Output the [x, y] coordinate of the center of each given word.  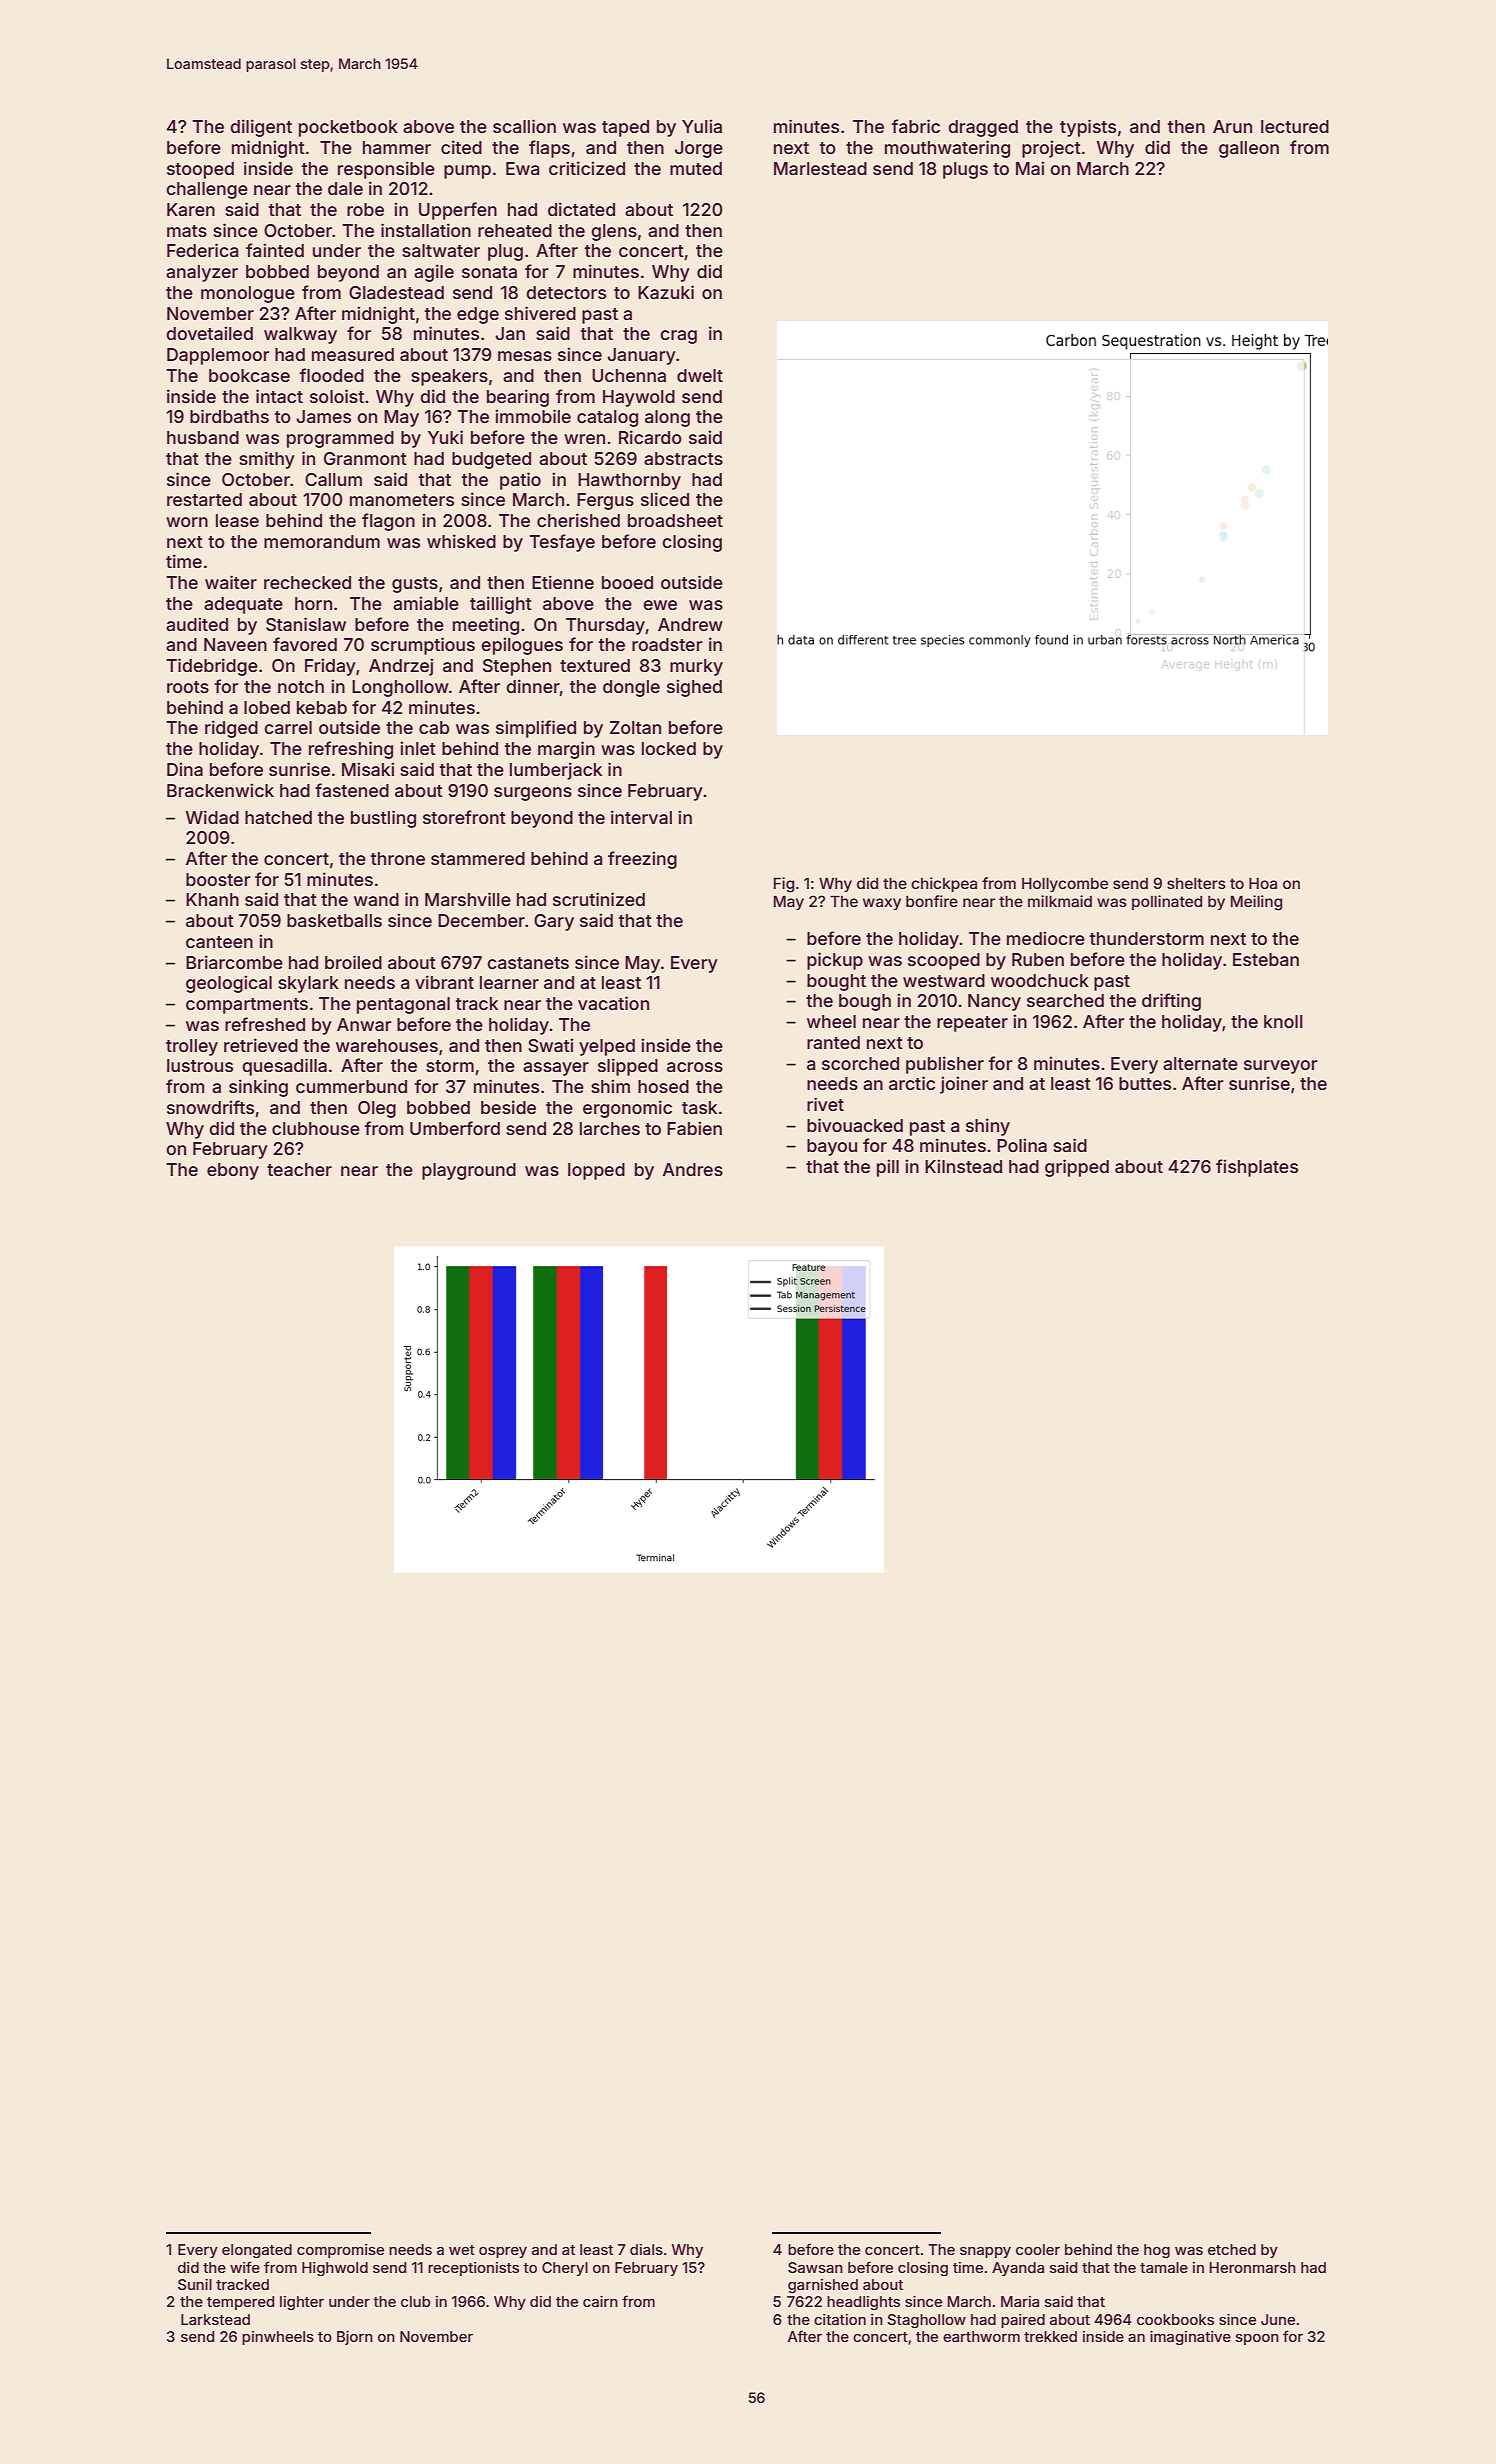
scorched [860, 1063]
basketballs [334, 920]
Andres [693, 1169]
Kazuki [666, 292]
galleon [1249, 149]
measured [353, 354]
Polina [1022, 1145]
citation [840, 2319]
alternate [1200, 1063]
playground [469, 1171]
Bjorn [355, 2338]
